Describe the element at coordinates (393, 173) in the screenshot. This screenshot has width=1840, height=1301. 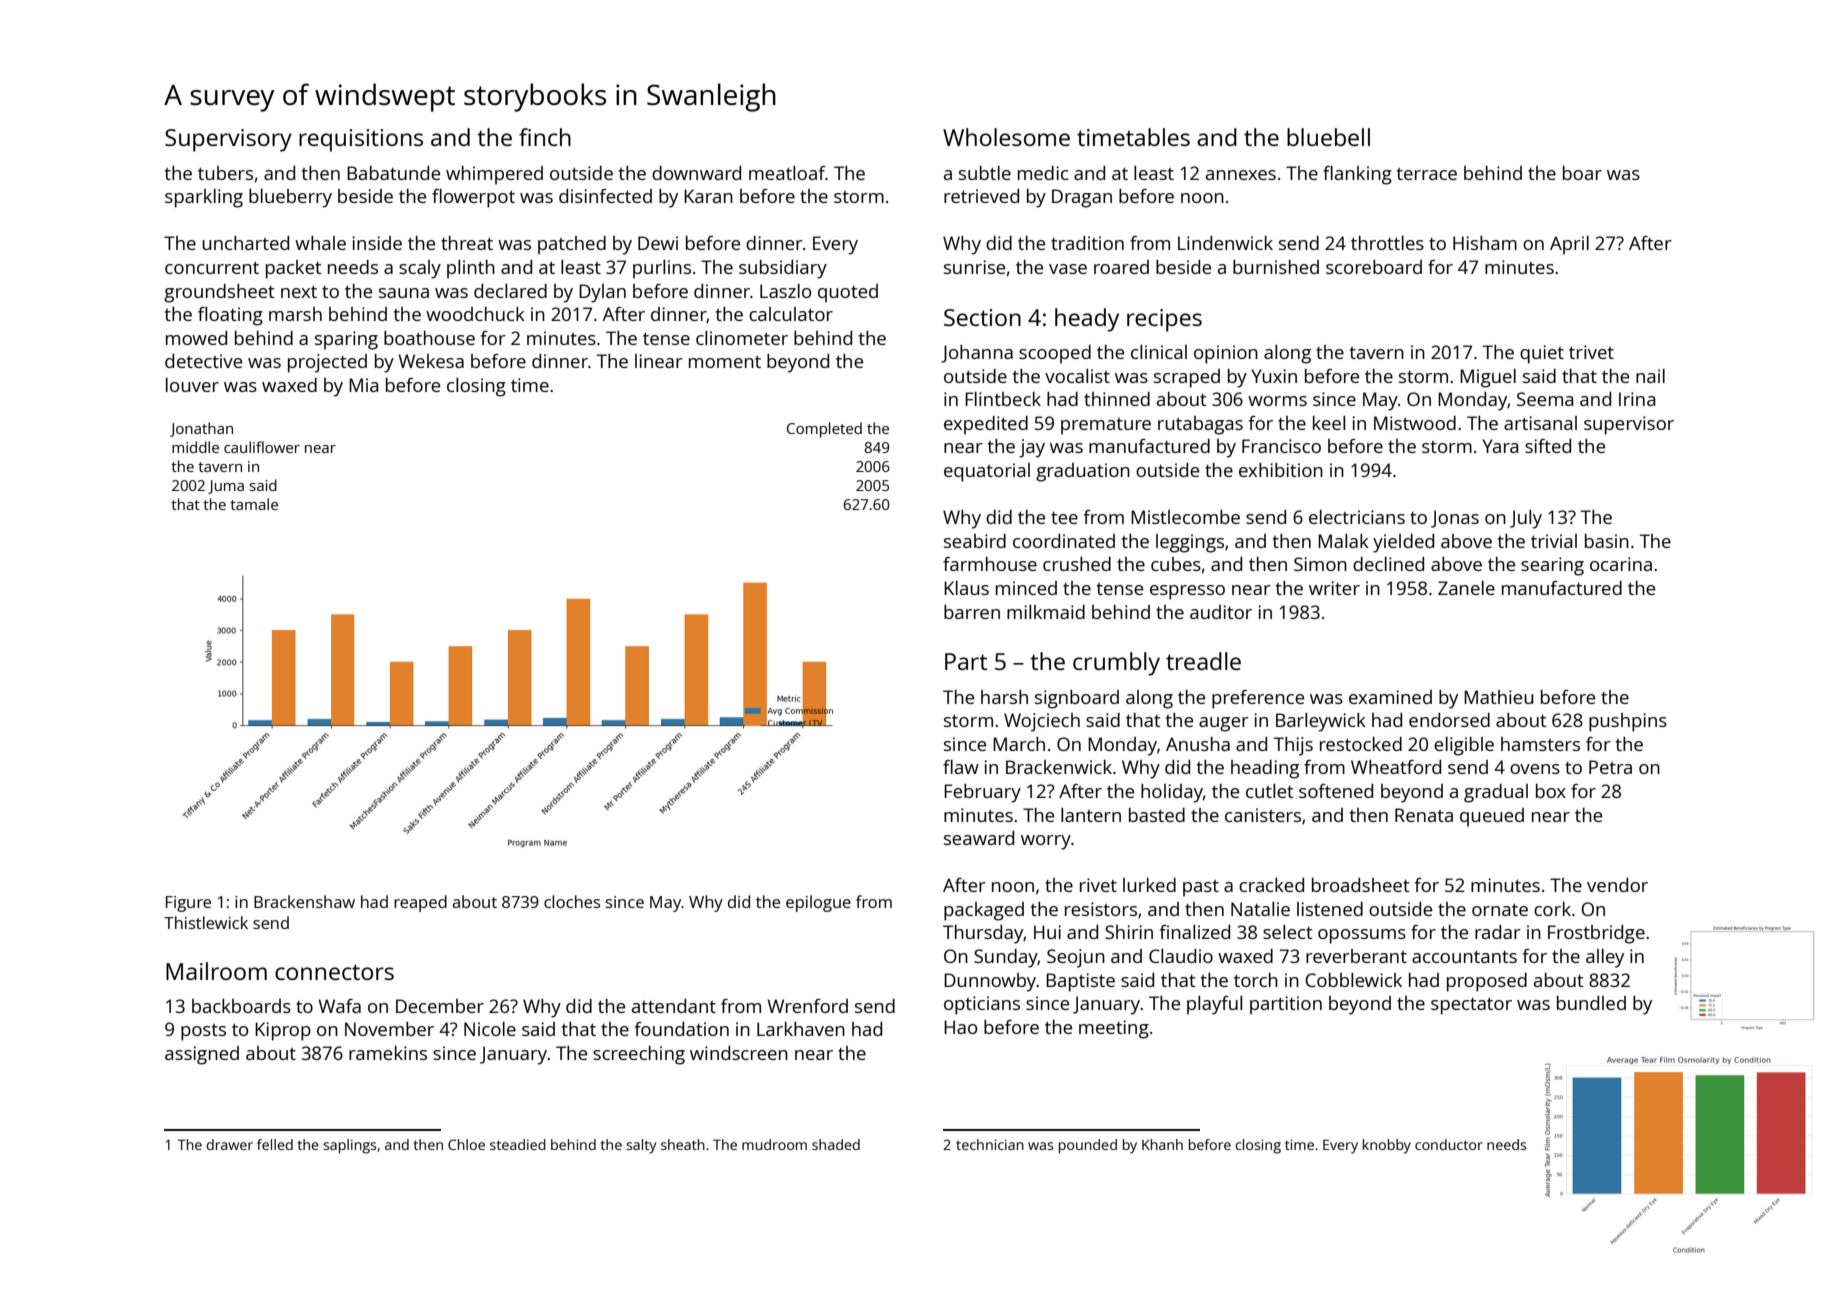
I see `Babatunde` at that location.
